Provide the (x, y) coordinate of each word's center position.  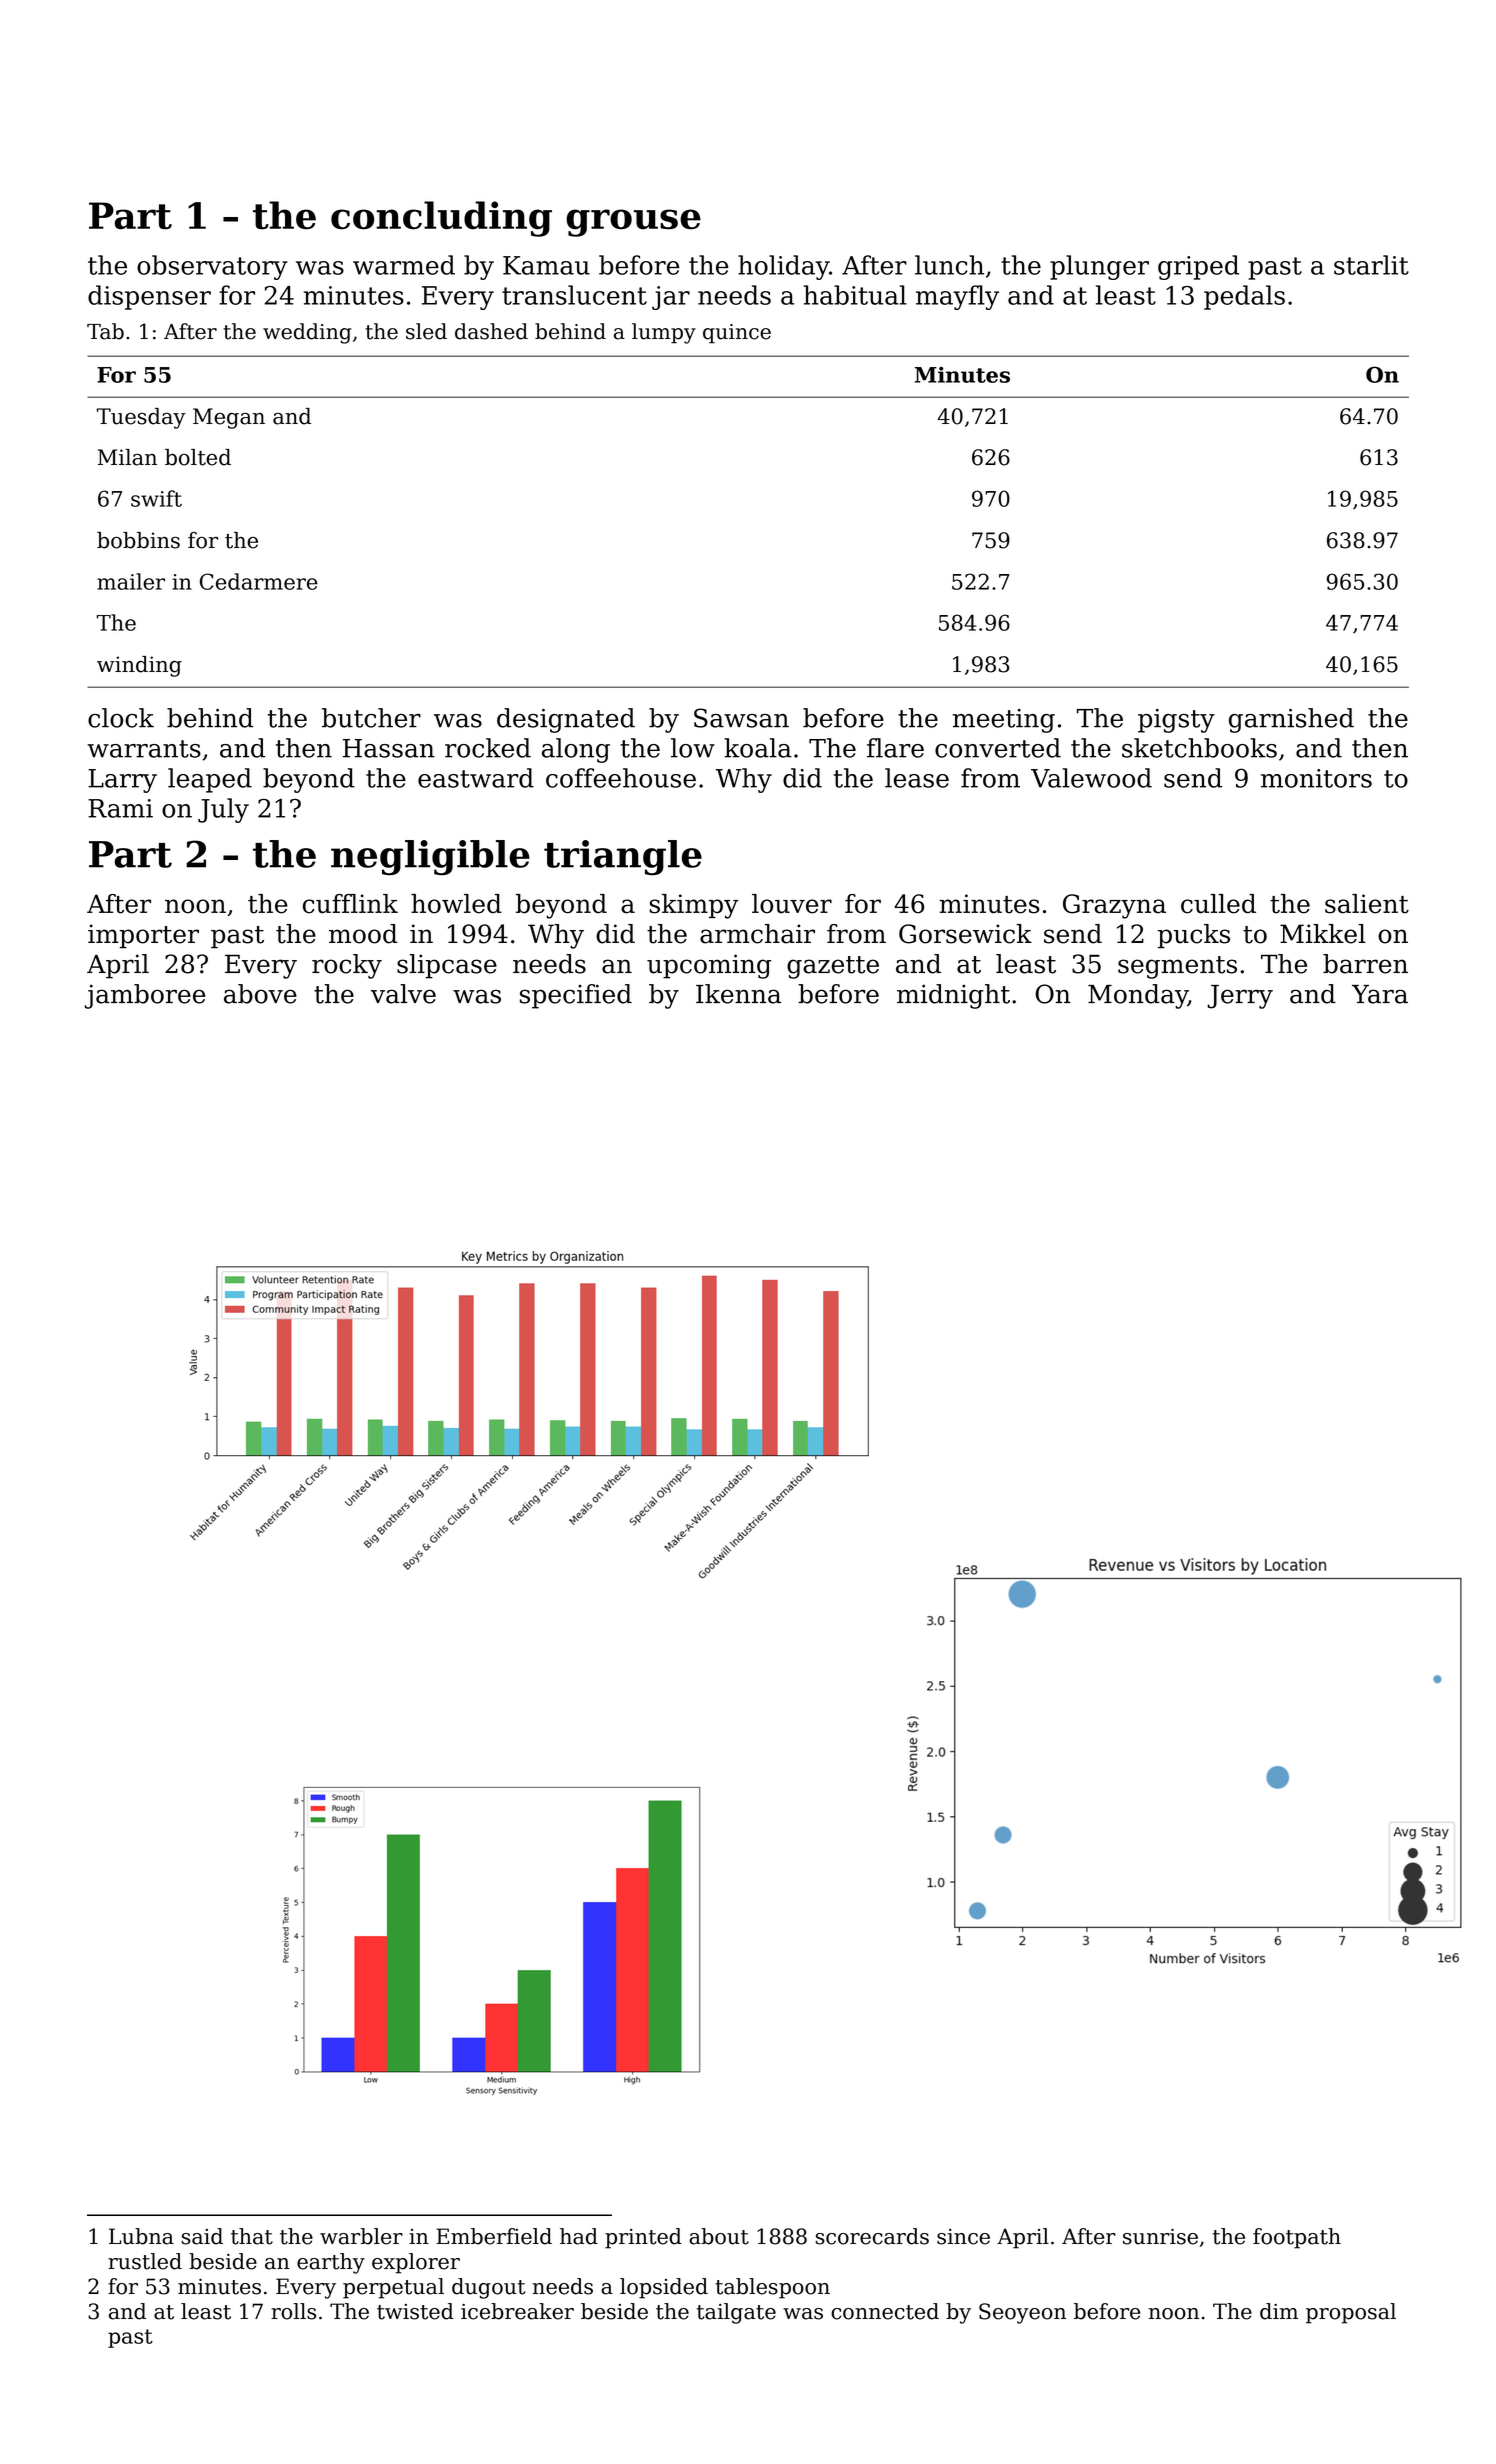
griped (1198, 267)
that (252, 2236)
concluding (441, 219)
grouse (633, 223)
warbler (361, 2236)
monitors (1316, 778)
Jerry (1240, 997)
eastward (476, 778)
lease (917, 778)
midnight (953, 996)
